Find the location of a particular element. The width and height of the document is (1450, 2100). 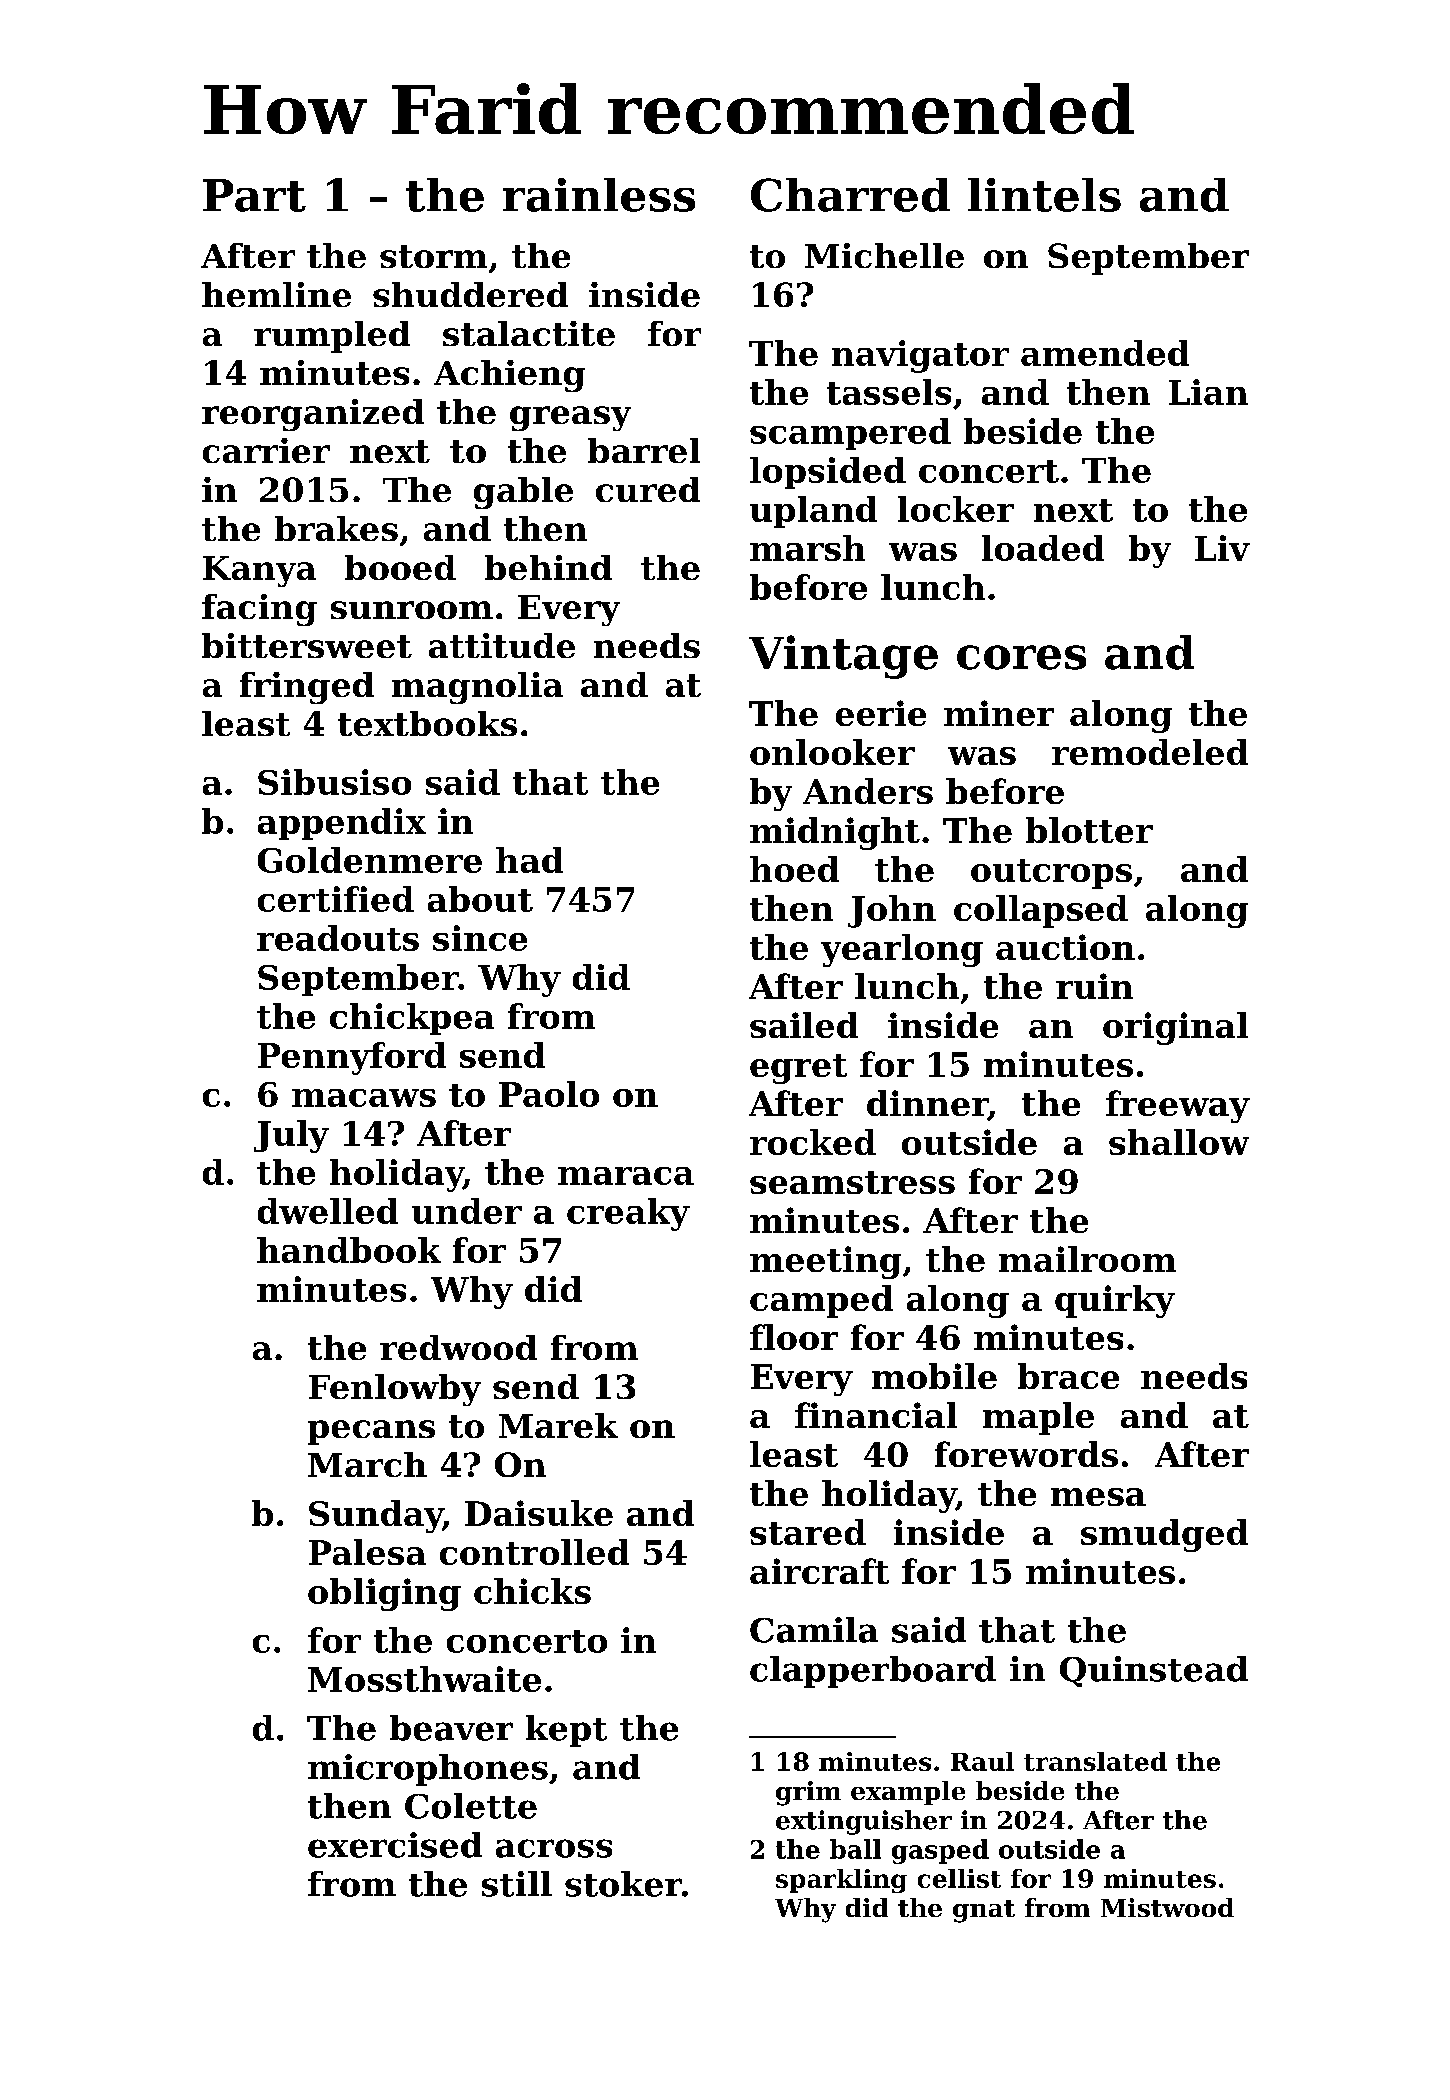

loaded is located at coordinates (1043, 548).
